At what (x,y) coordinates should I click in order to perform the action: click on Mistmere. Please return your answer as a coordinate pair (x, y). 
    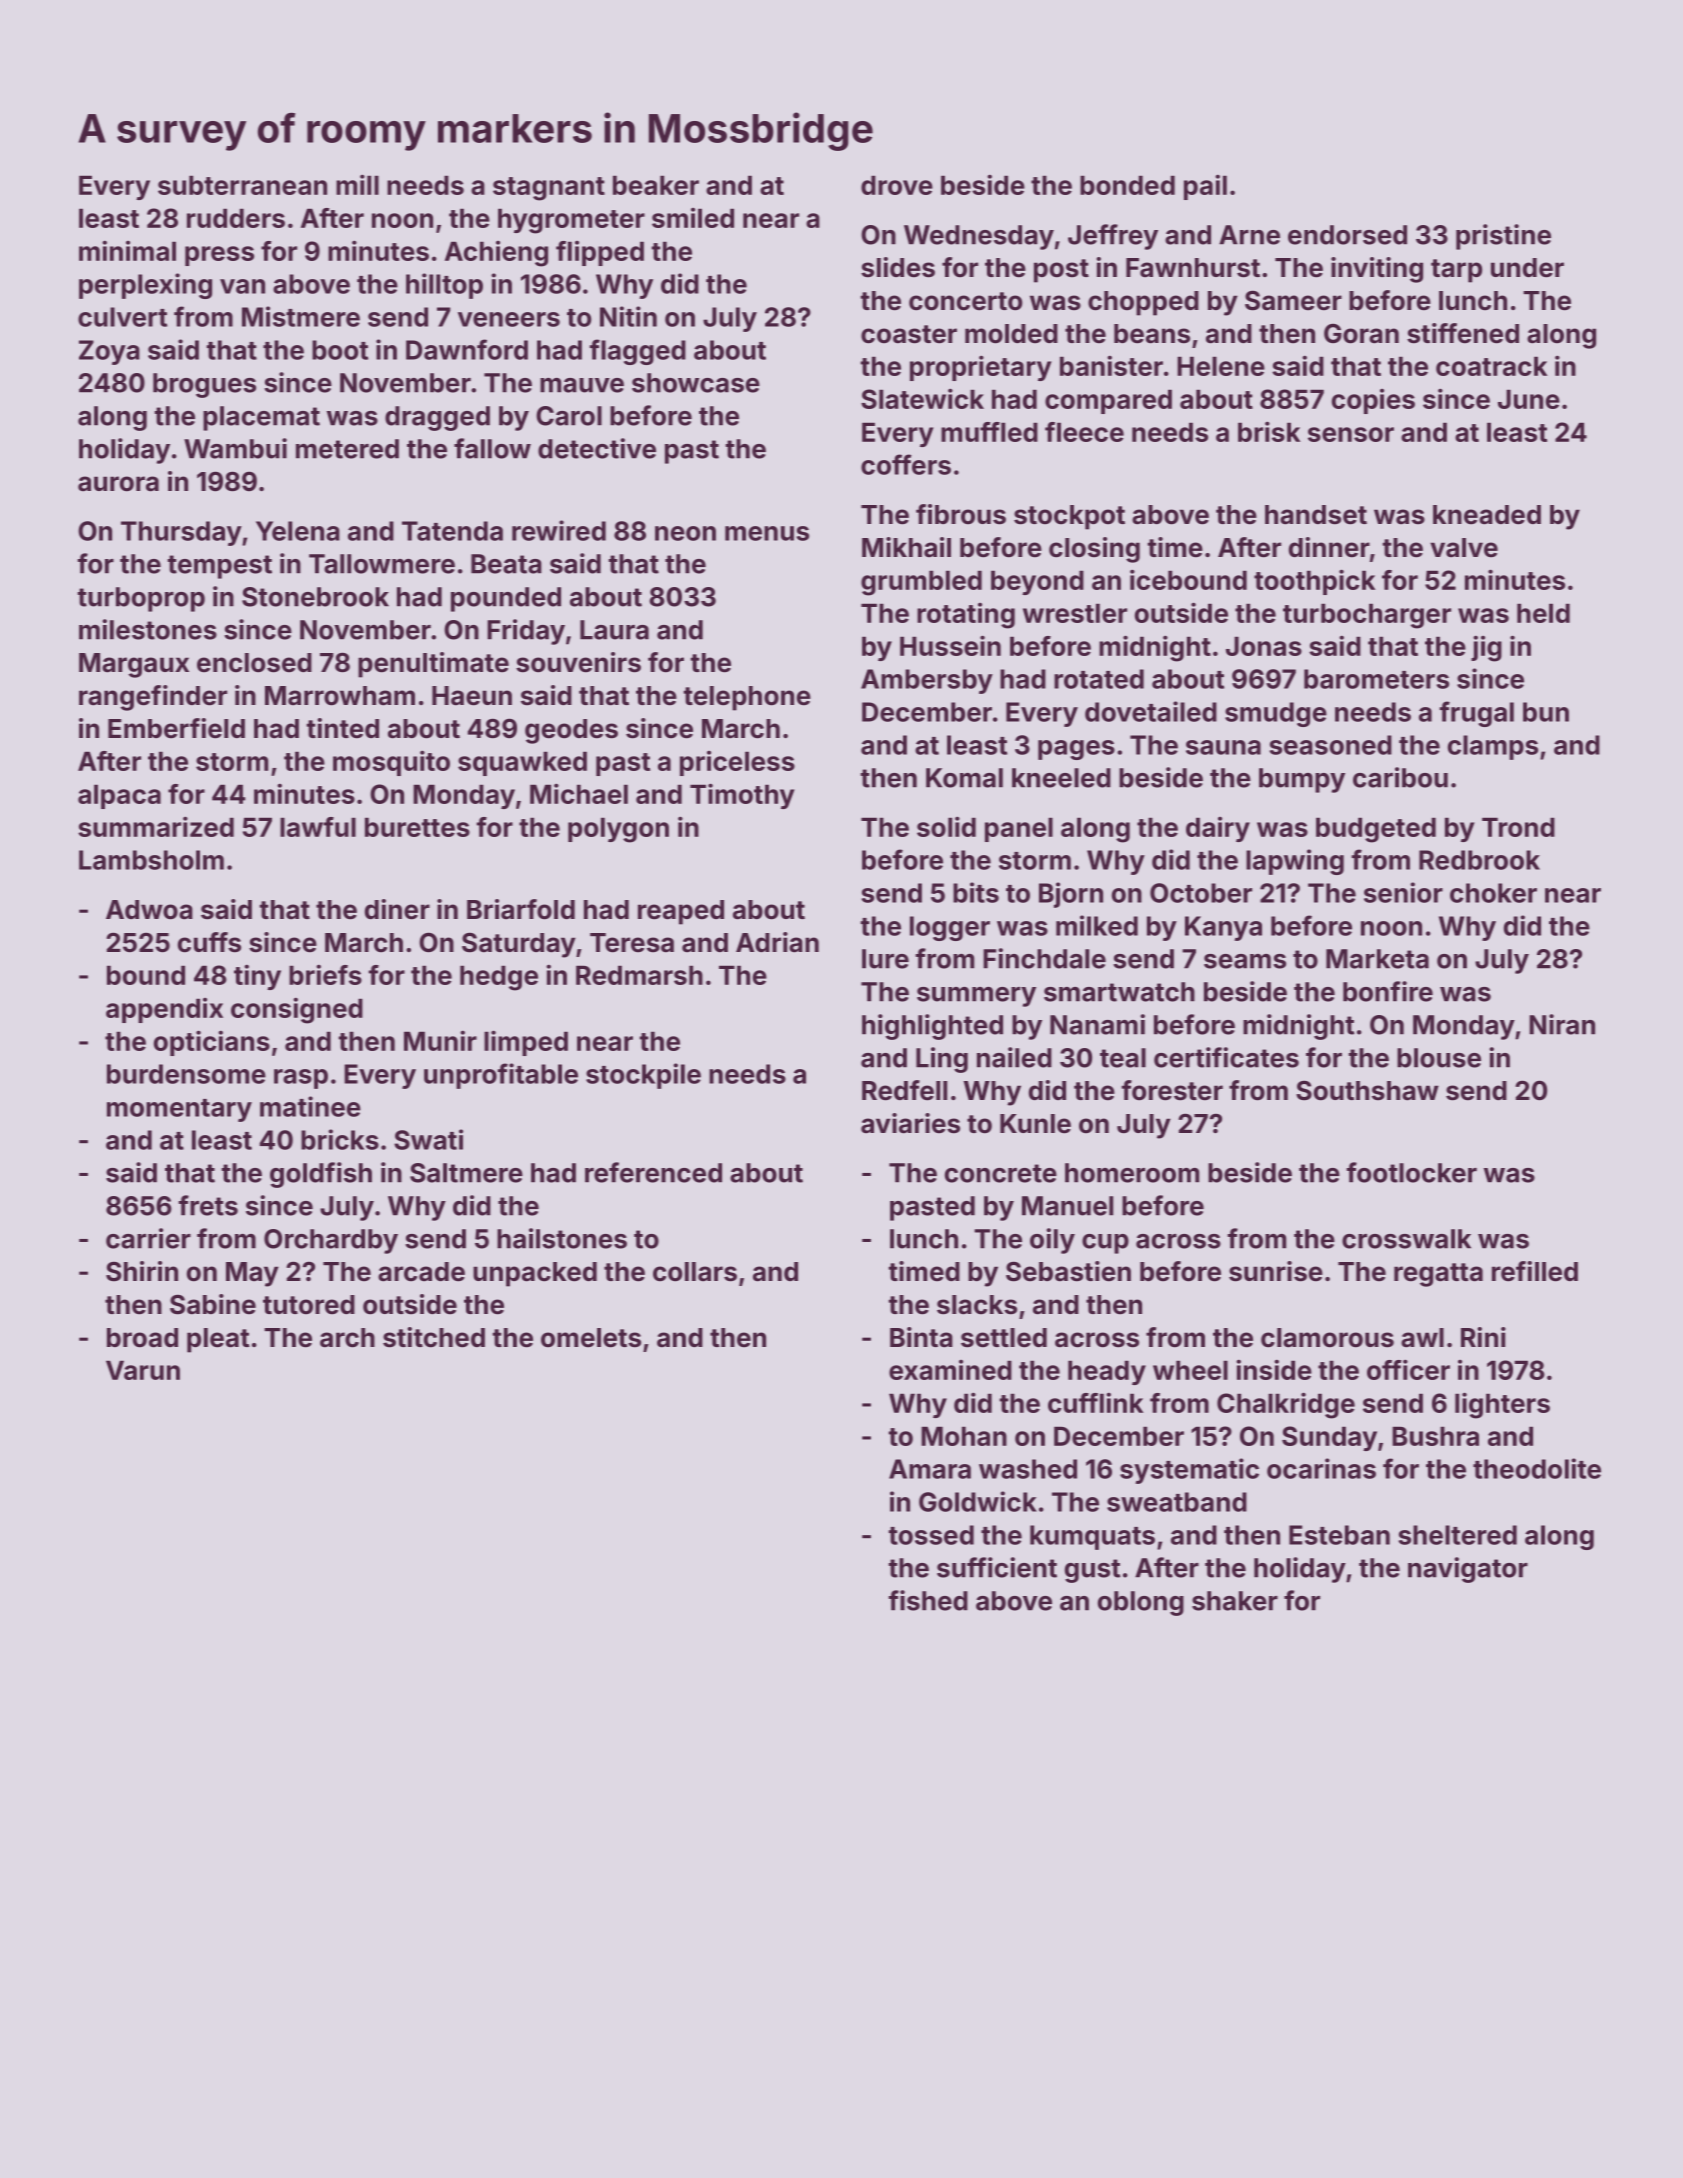
    Looking at the image, I should click on (301, 316).
